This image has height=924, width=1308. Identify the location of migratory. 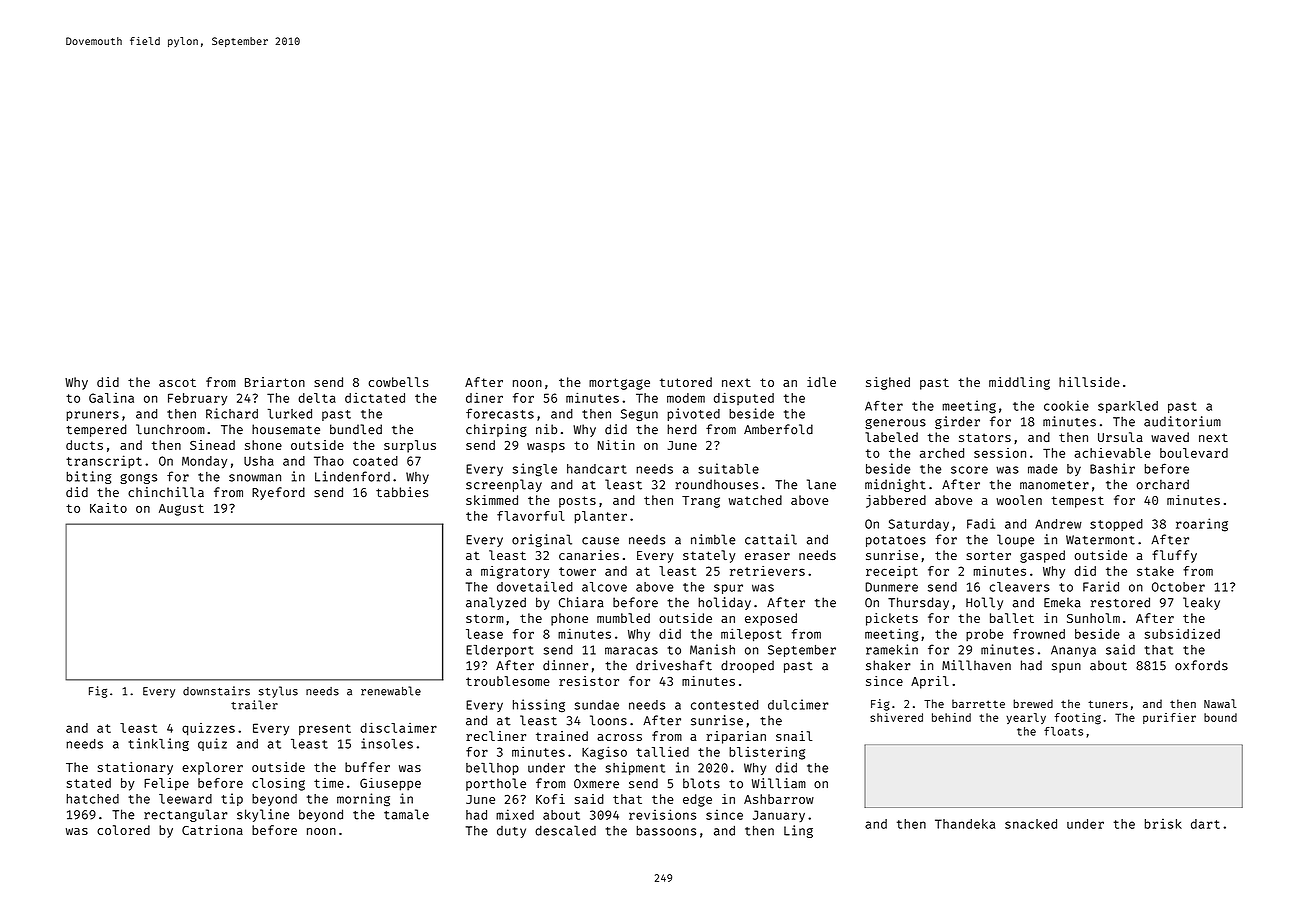
(515, 572).
